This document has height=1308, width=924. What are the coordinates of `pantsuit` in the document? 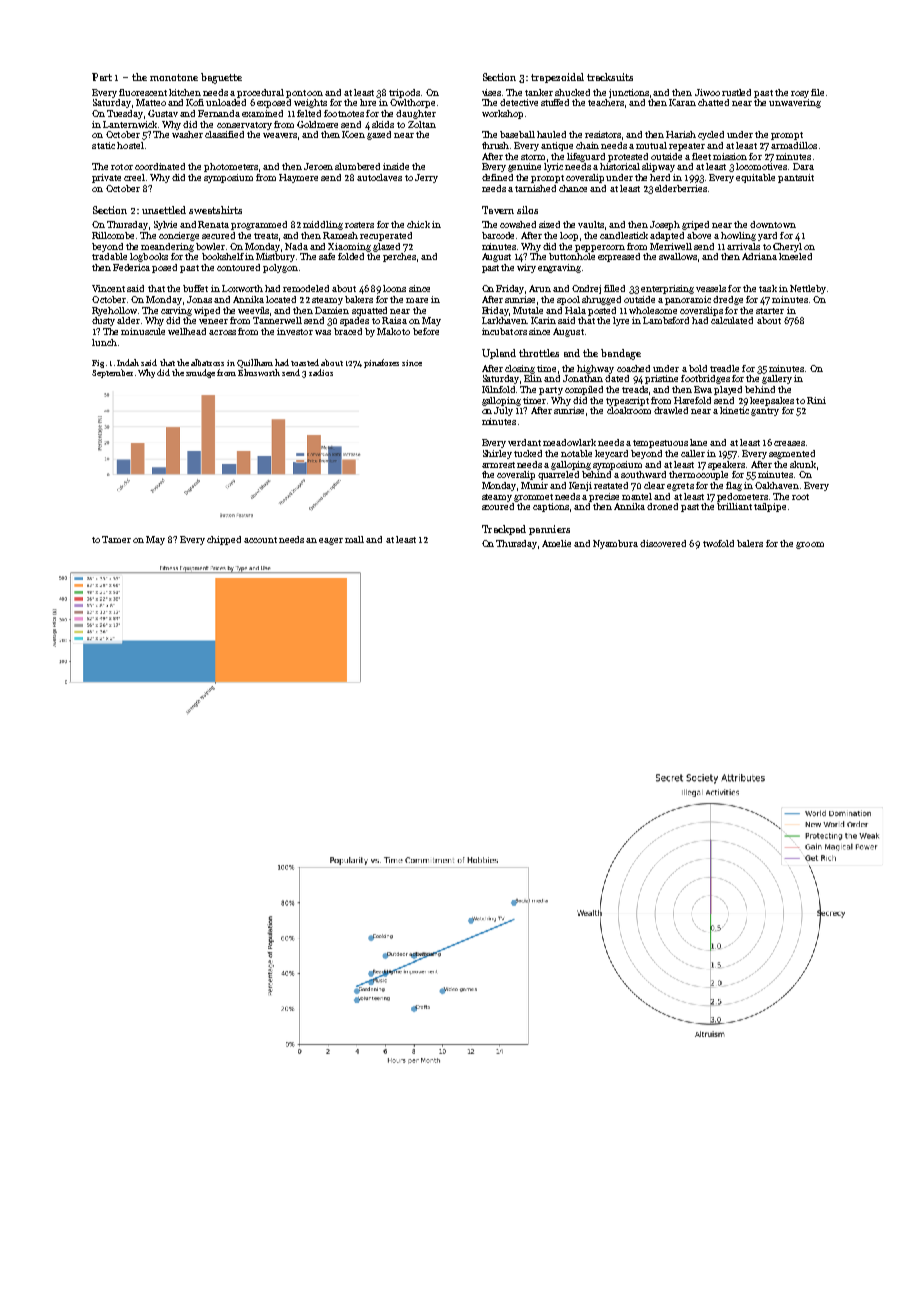 It's located at (796, 178).
